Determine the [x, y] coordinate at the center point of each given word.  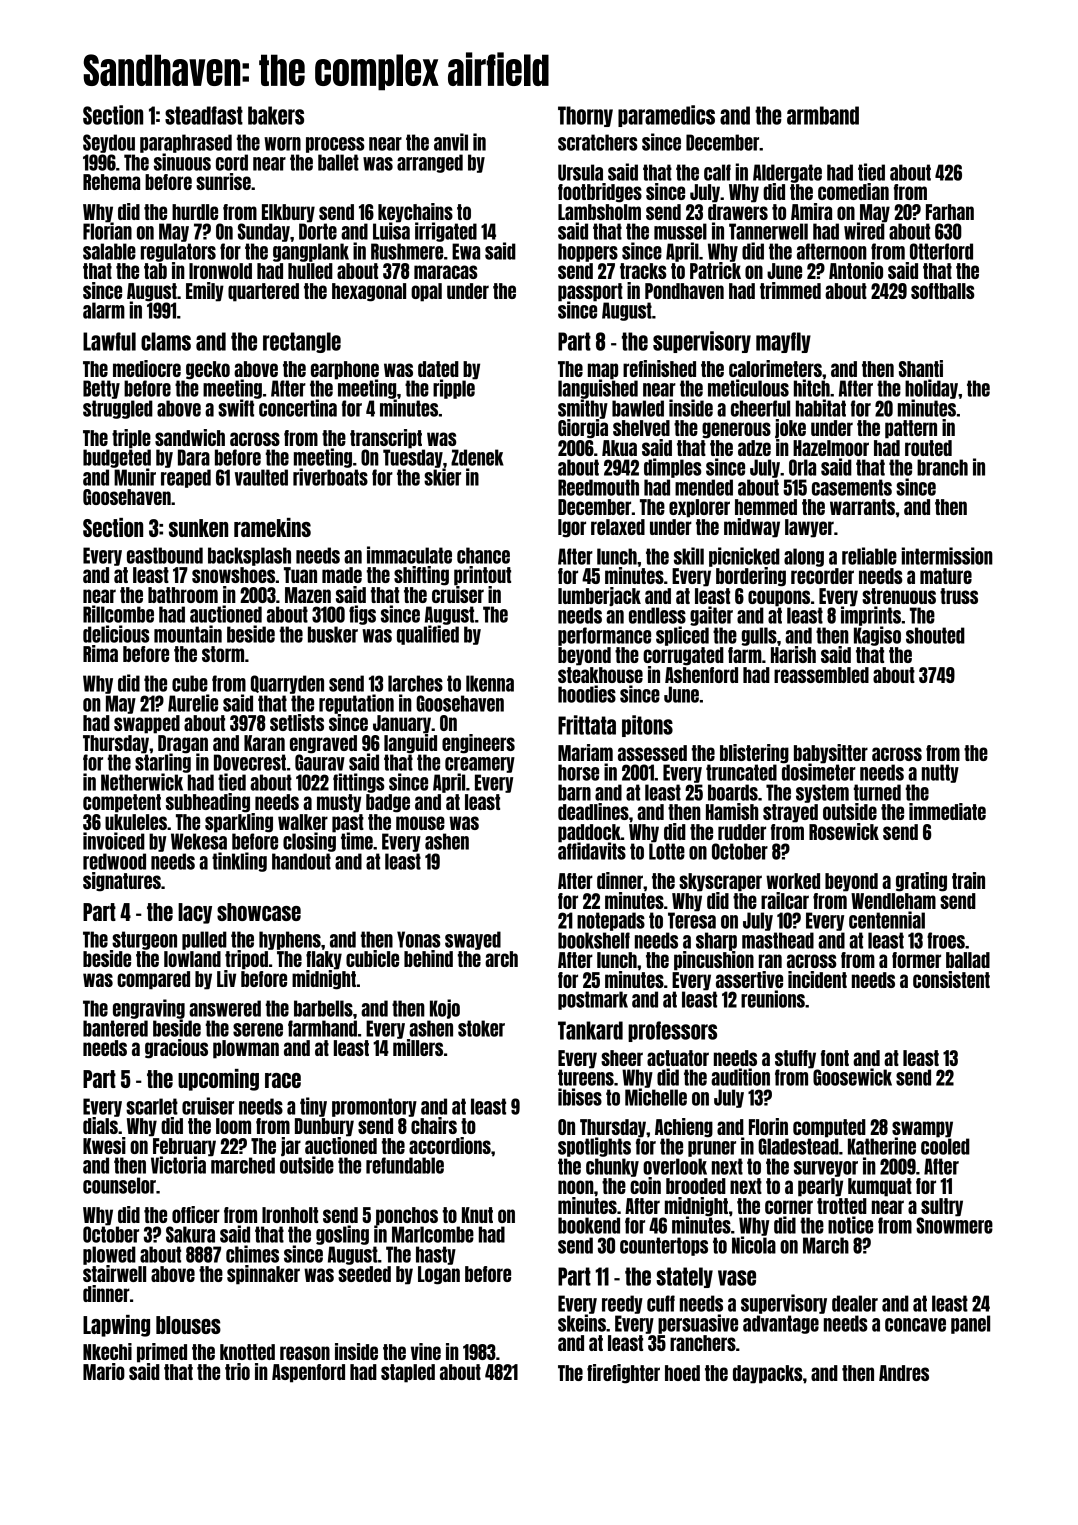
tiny [313, 1107]
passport [590, 292]
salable [109, 251]
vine [426, 1351]
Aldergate [787, 173]
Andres [904, 1373]
